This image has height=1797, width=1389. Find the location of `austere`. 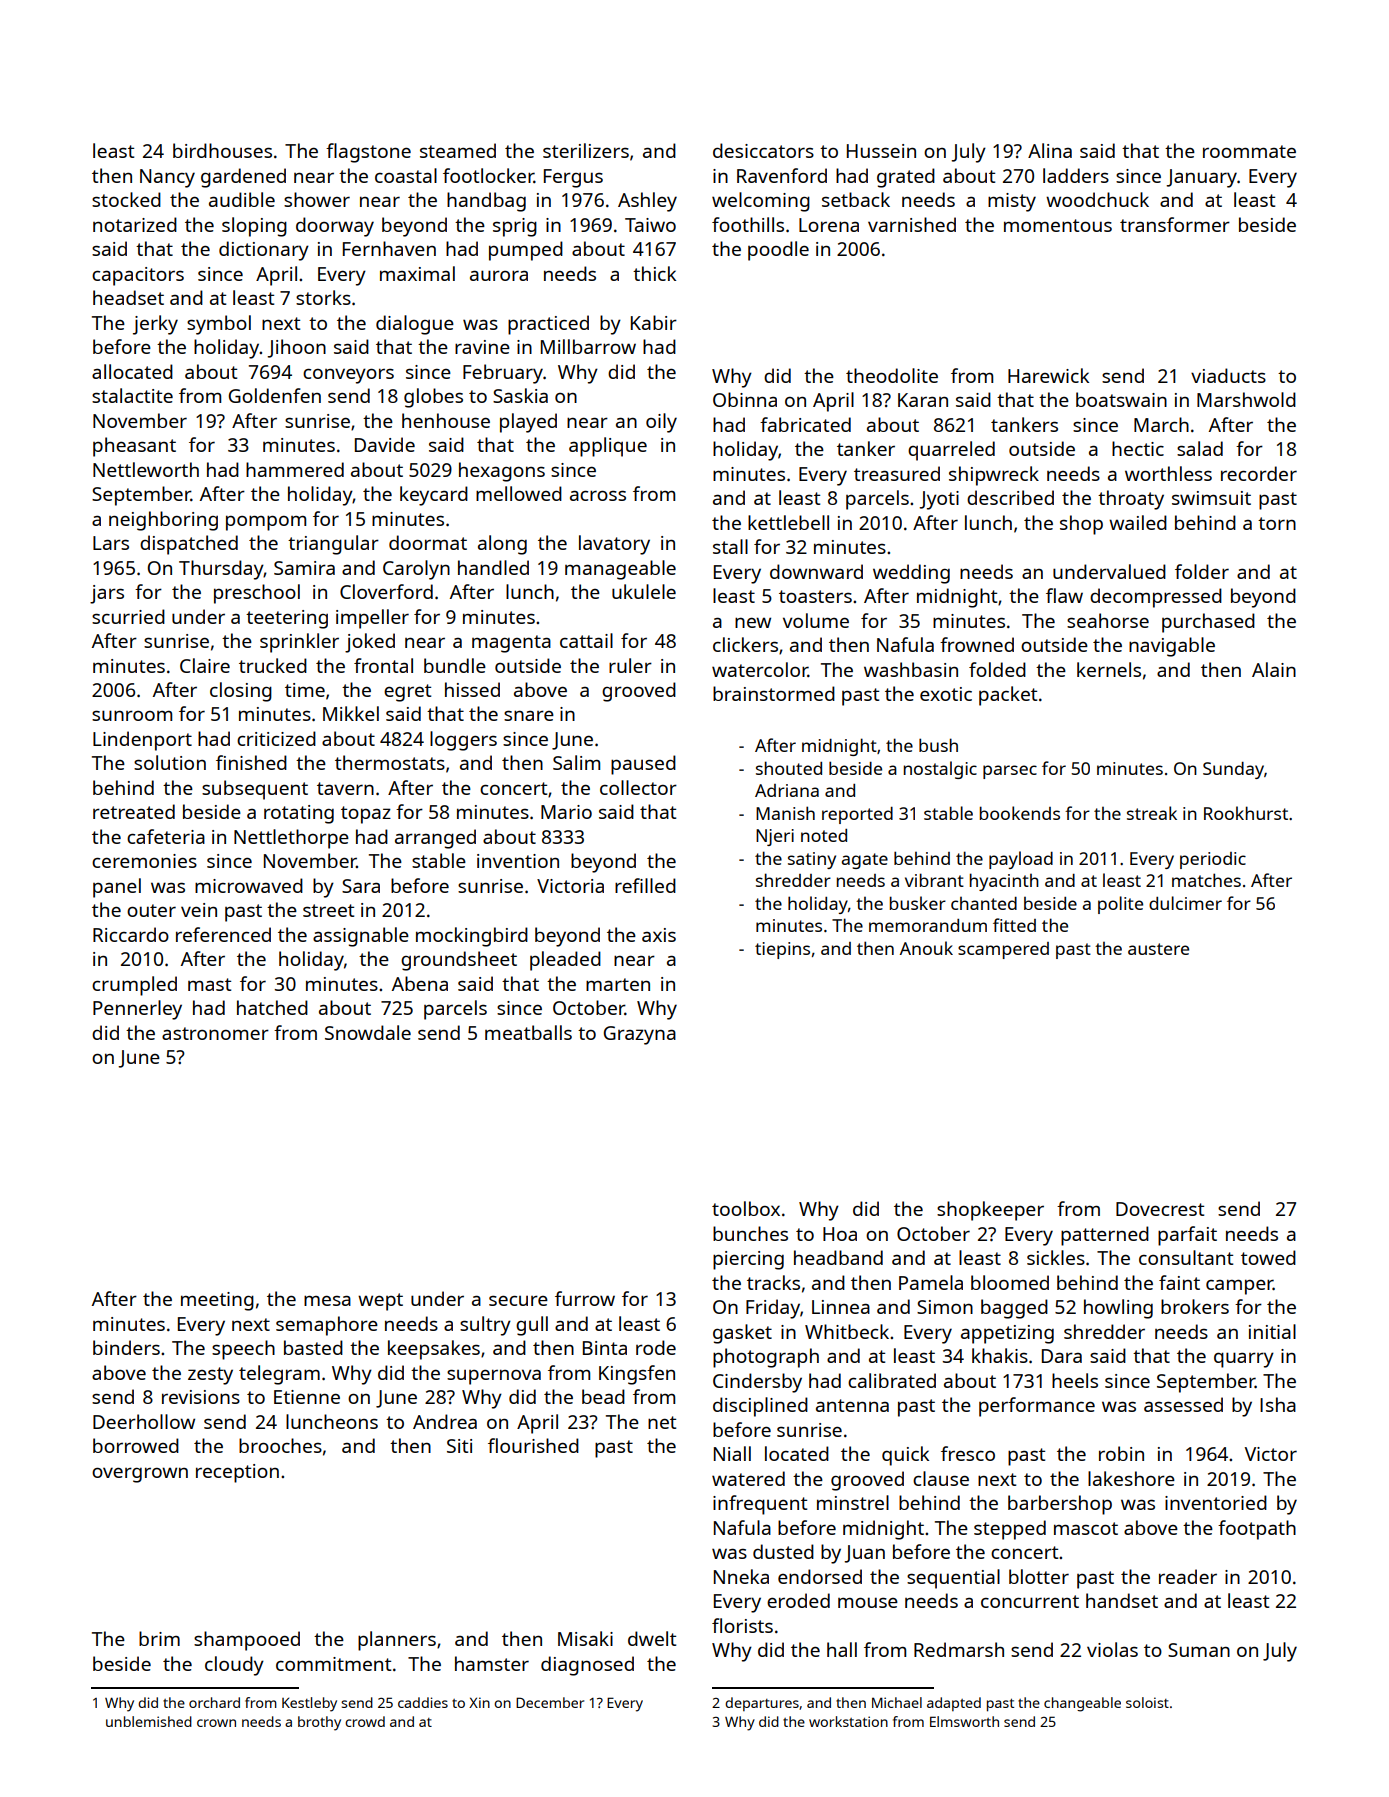

austere is located at coordinates (1158, 949).
